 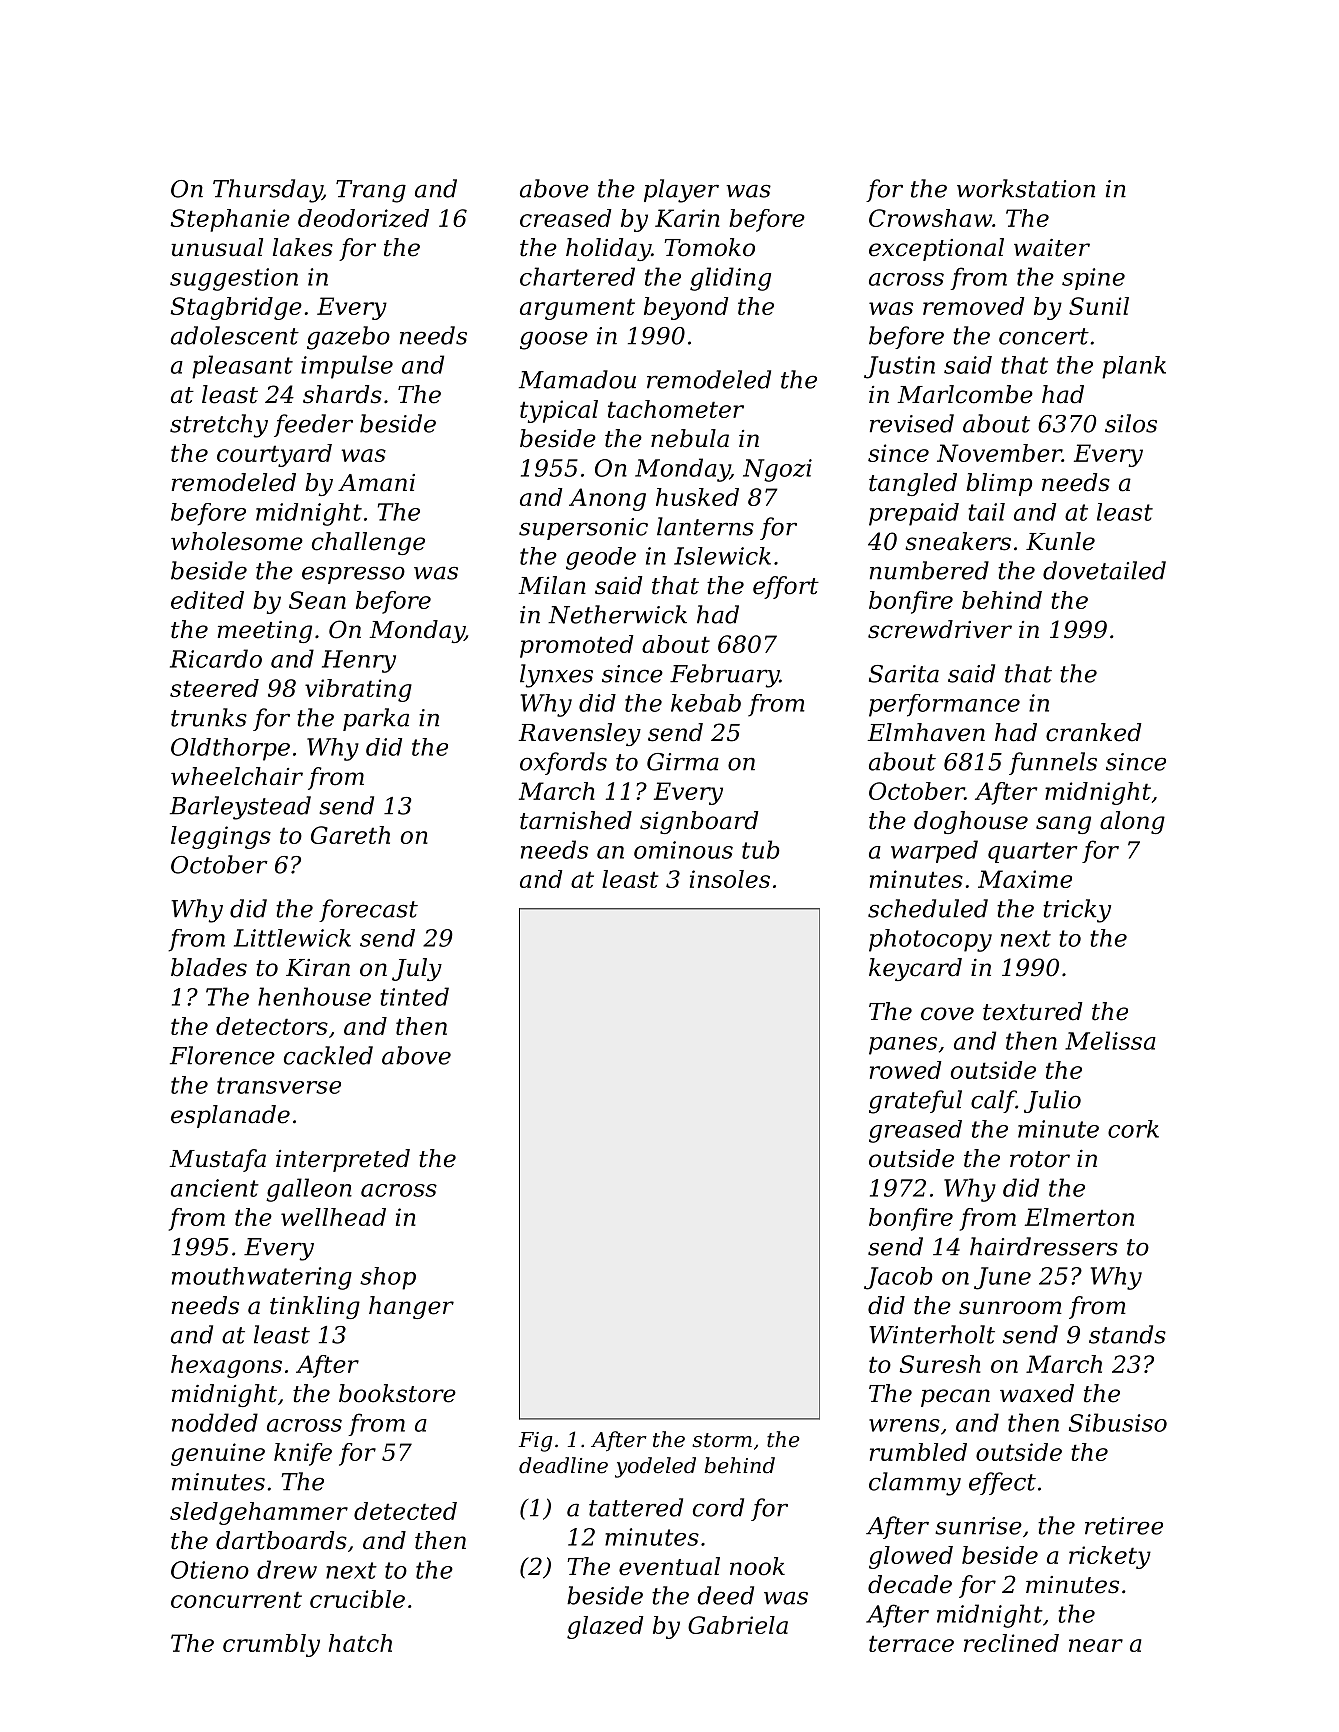 I want to click on clammy, so click(x=915, y=1484).
